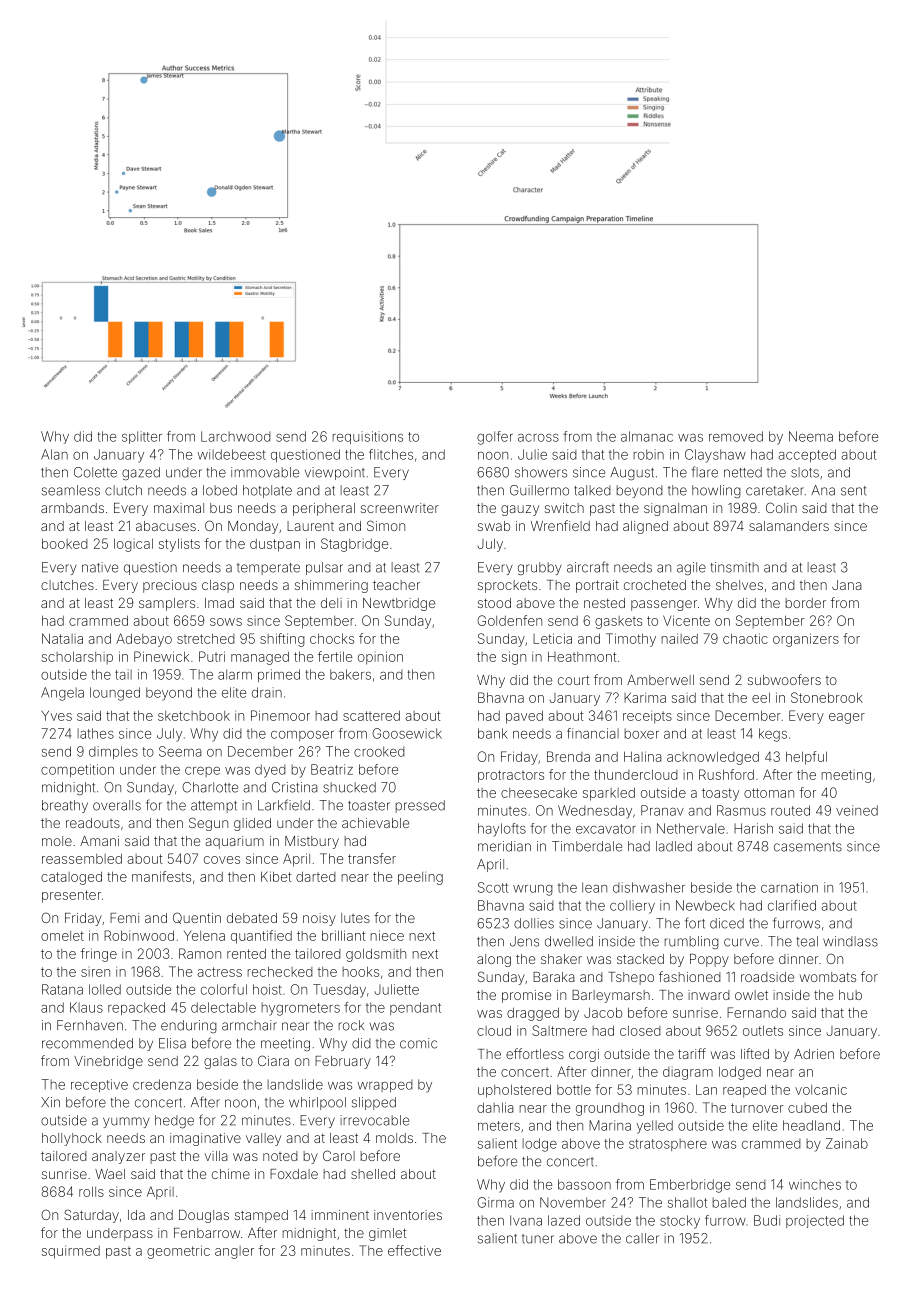  Describe the element at coordinates (716, 491) in the screenshot. I see `howling` at that location.
